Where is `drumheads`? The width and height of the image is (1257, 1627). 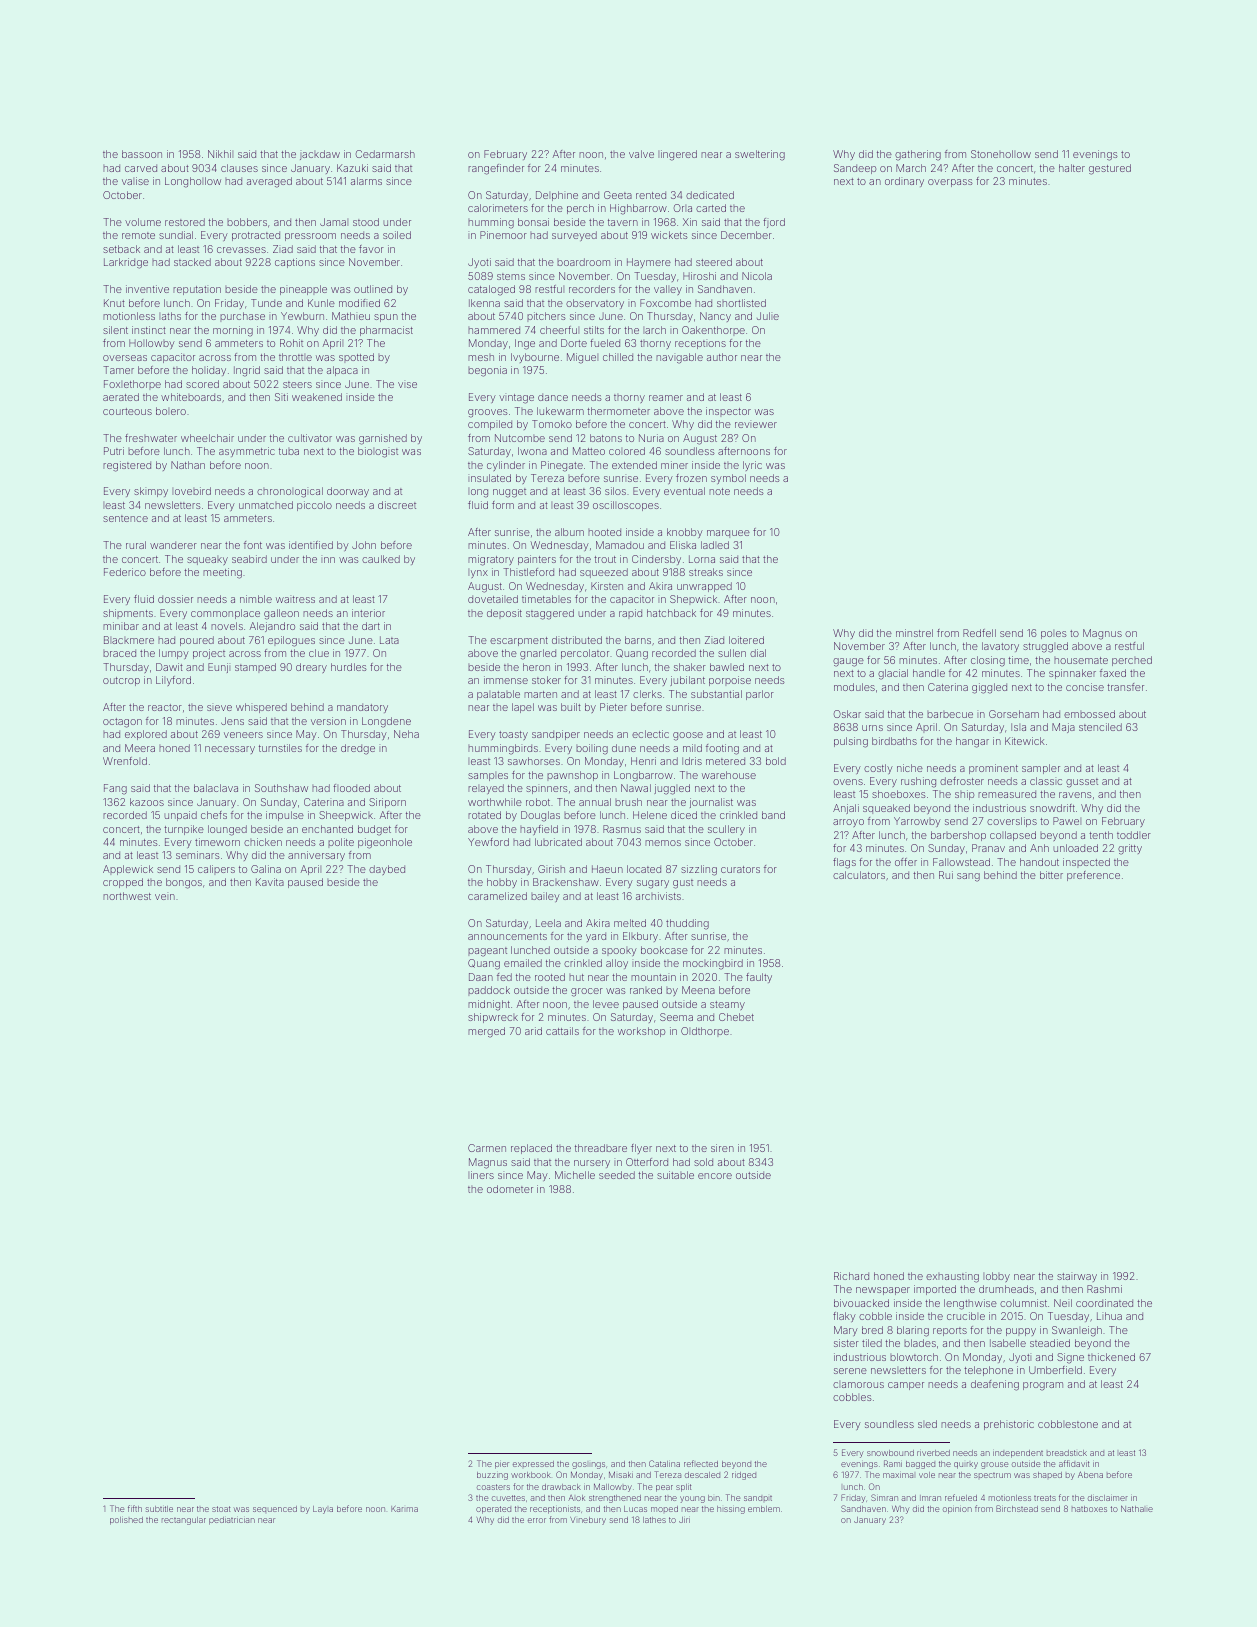 drumheads is located at coordinates (1006, 1289).
